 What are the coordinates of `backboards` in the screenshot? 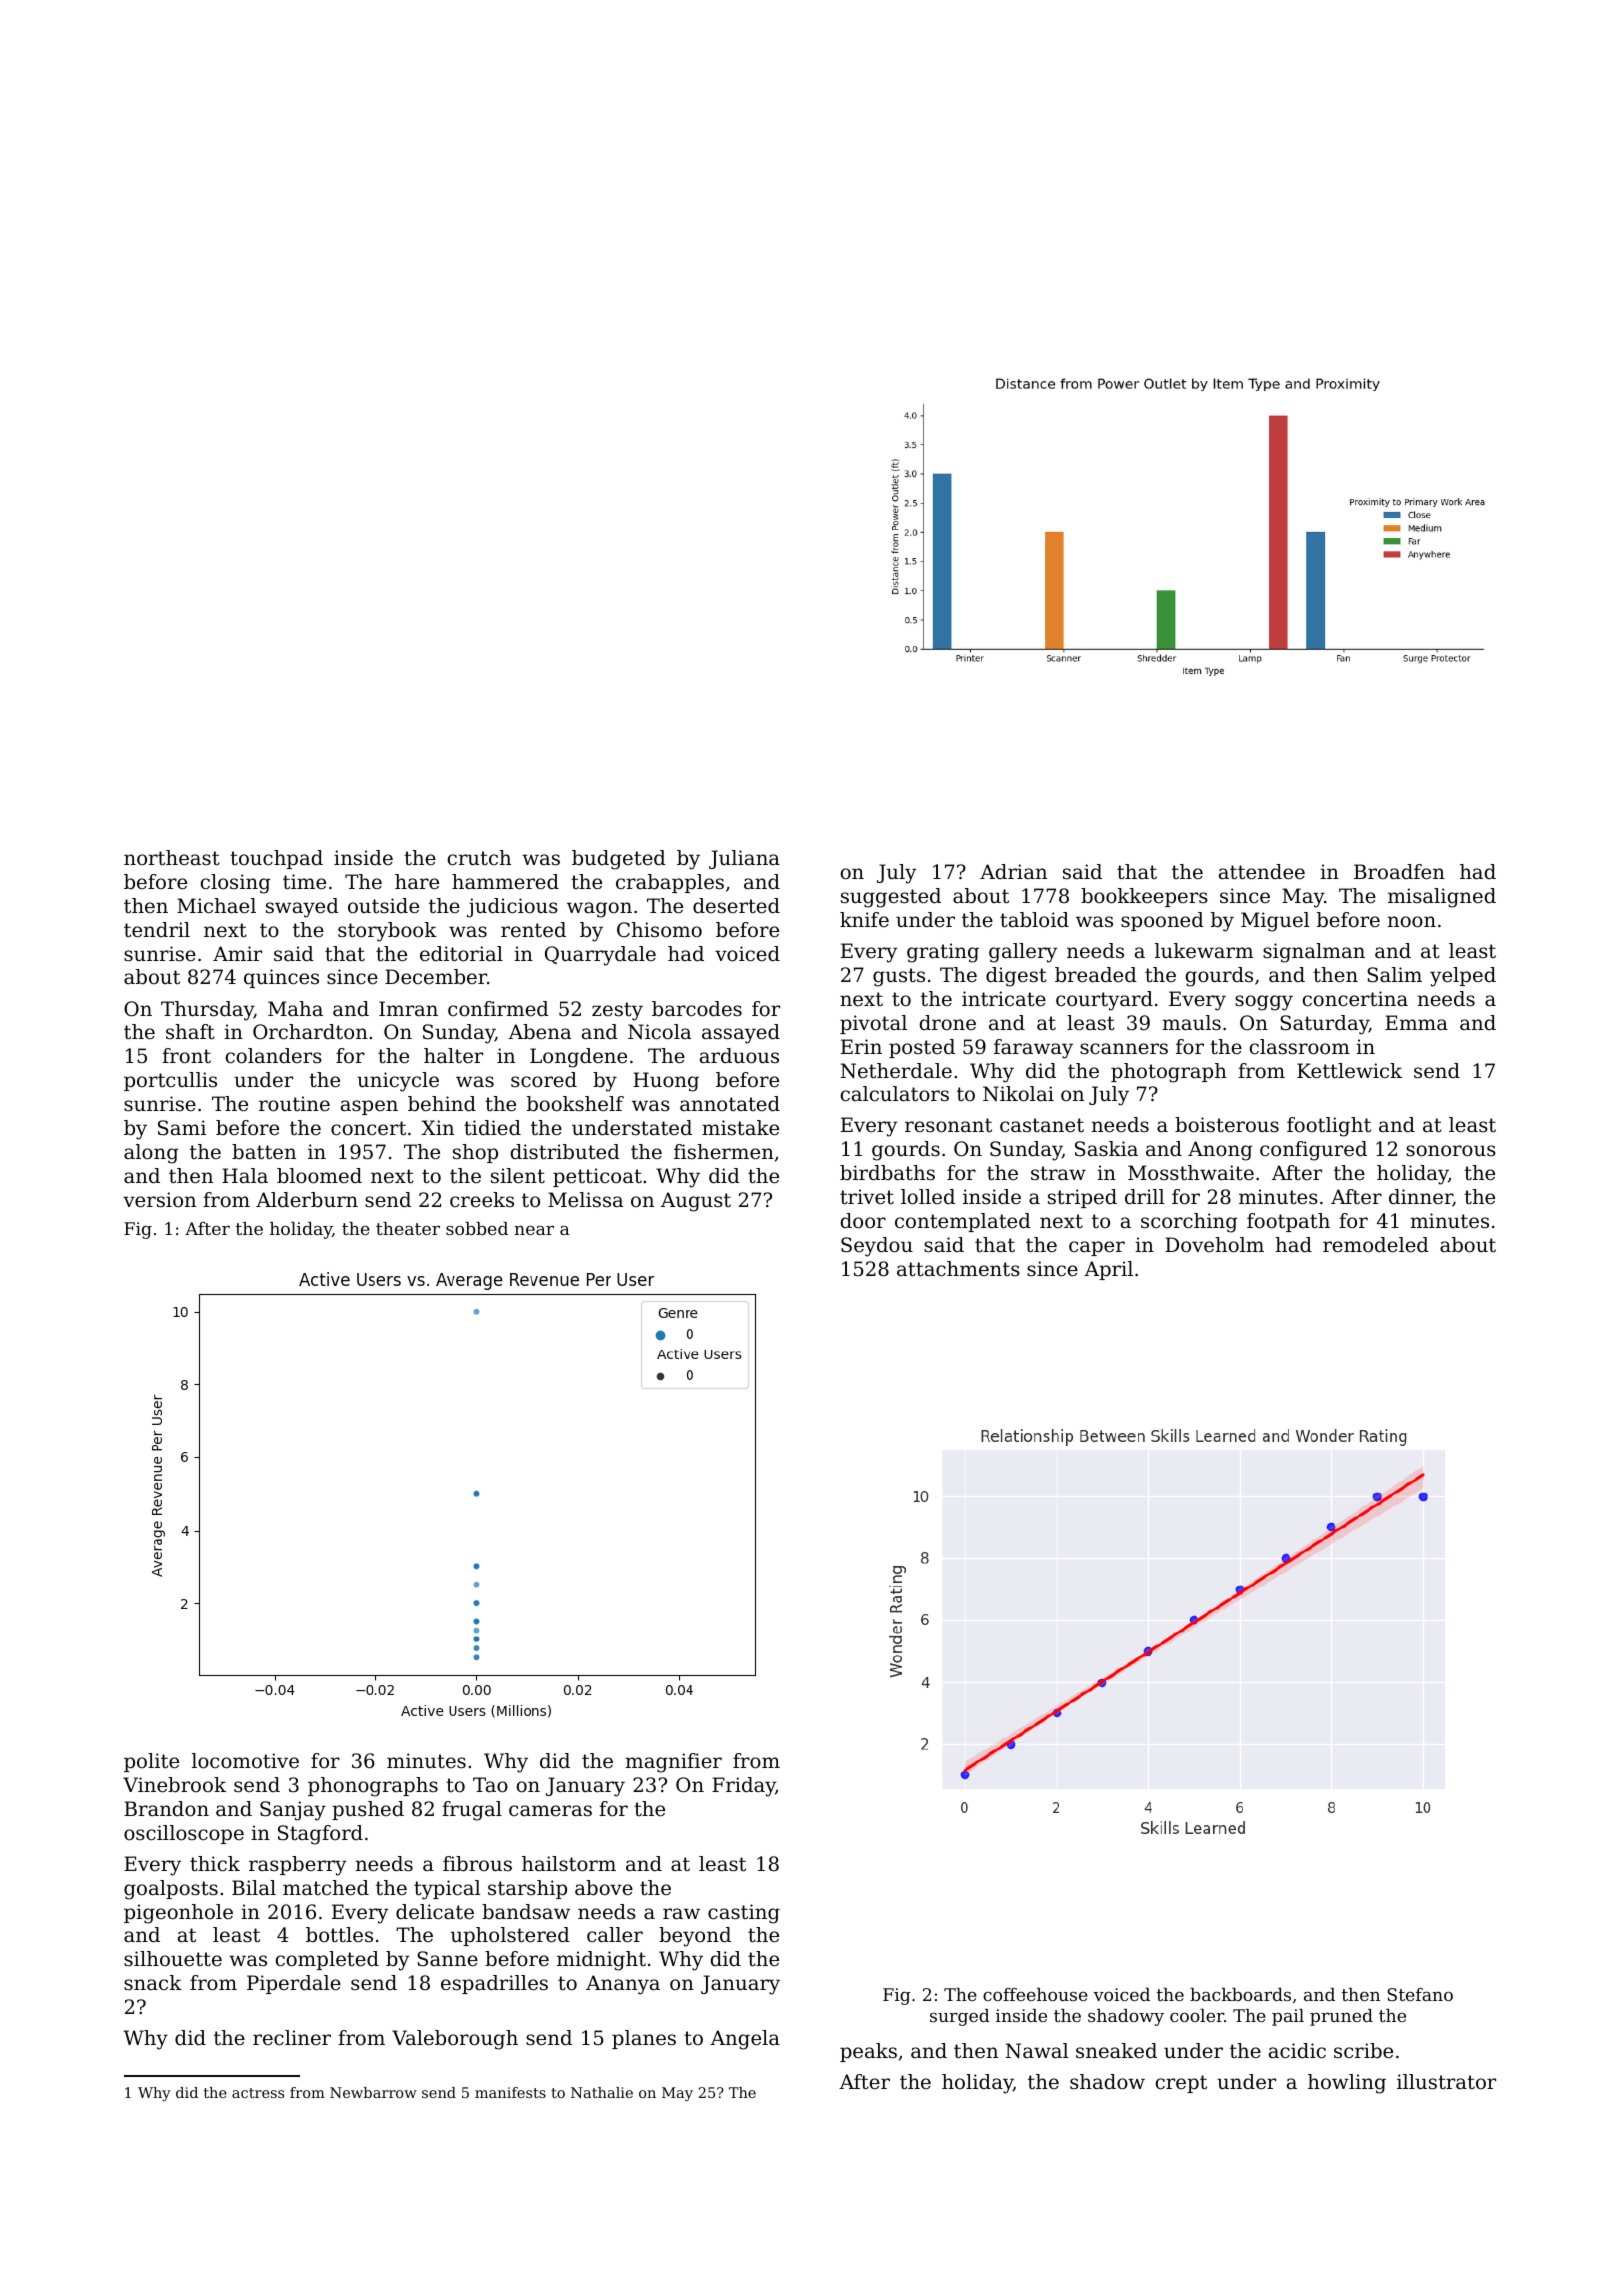 It's located at (1240, 1994).
